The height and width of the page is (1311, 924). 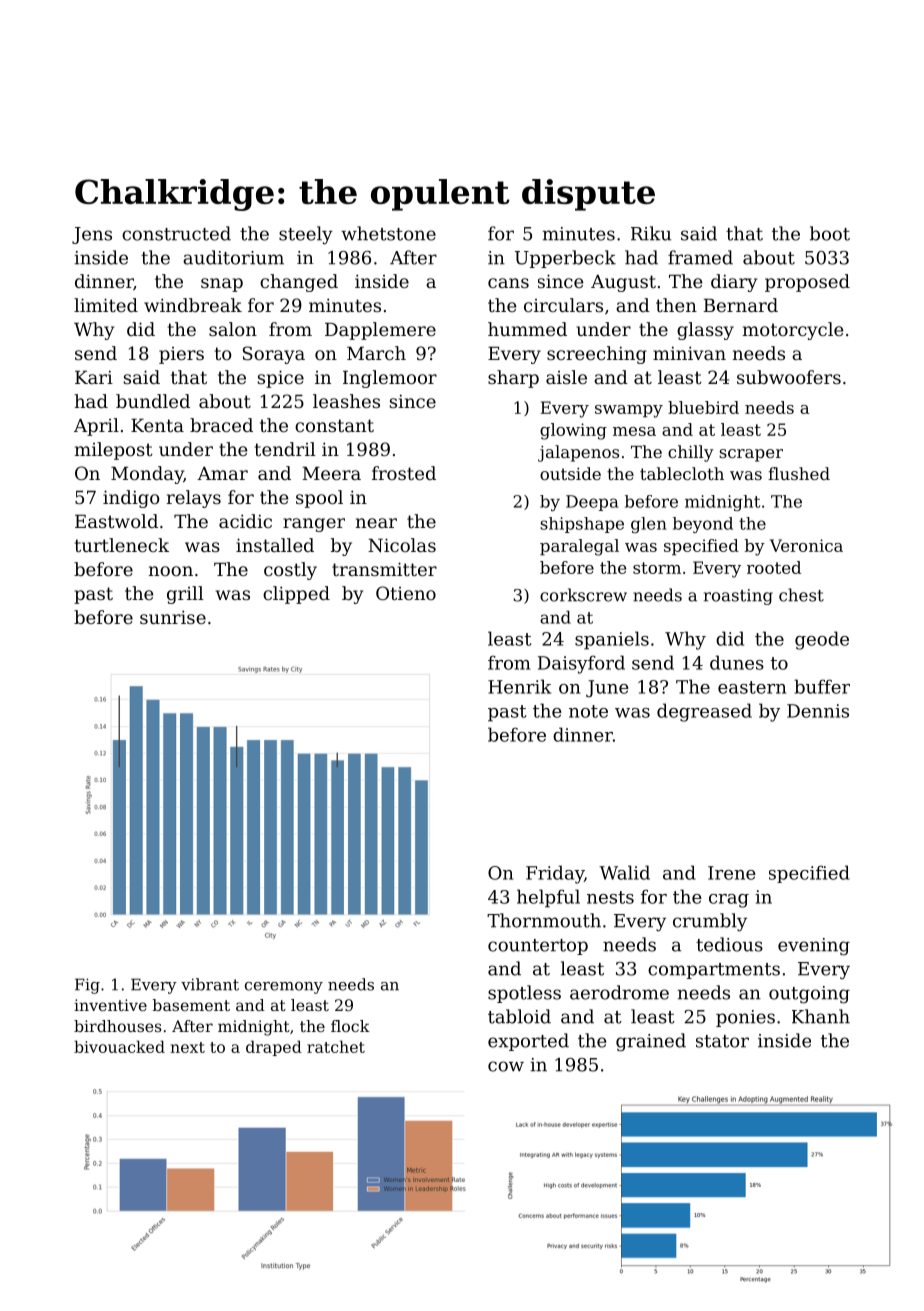 I want to click on proposed, so click(x=807, y=283).
